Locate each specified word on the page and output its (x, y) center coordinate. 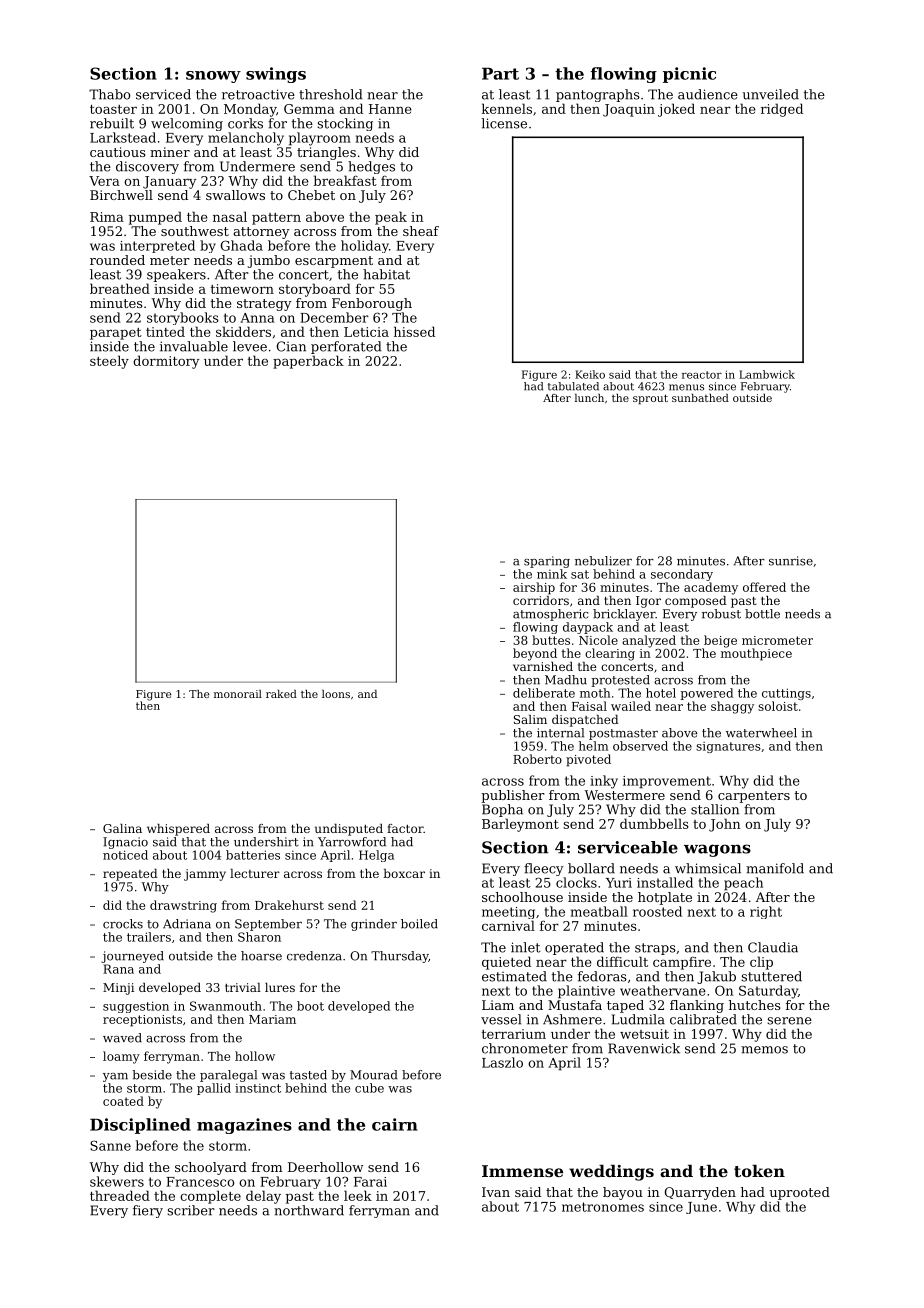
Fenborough (372, 304)
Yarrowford (352, 842)
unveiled (771, 94)
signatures (728, 747)
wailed (631, 706)
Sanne (110, 1146)
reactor (702, 375)
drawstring (183, 906)
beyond (535, 654)
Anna (257, 318)
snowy (213, 77)
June (701, 1208)
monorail (238, 694)
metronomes (603, 1207)
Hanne (390, 109)
